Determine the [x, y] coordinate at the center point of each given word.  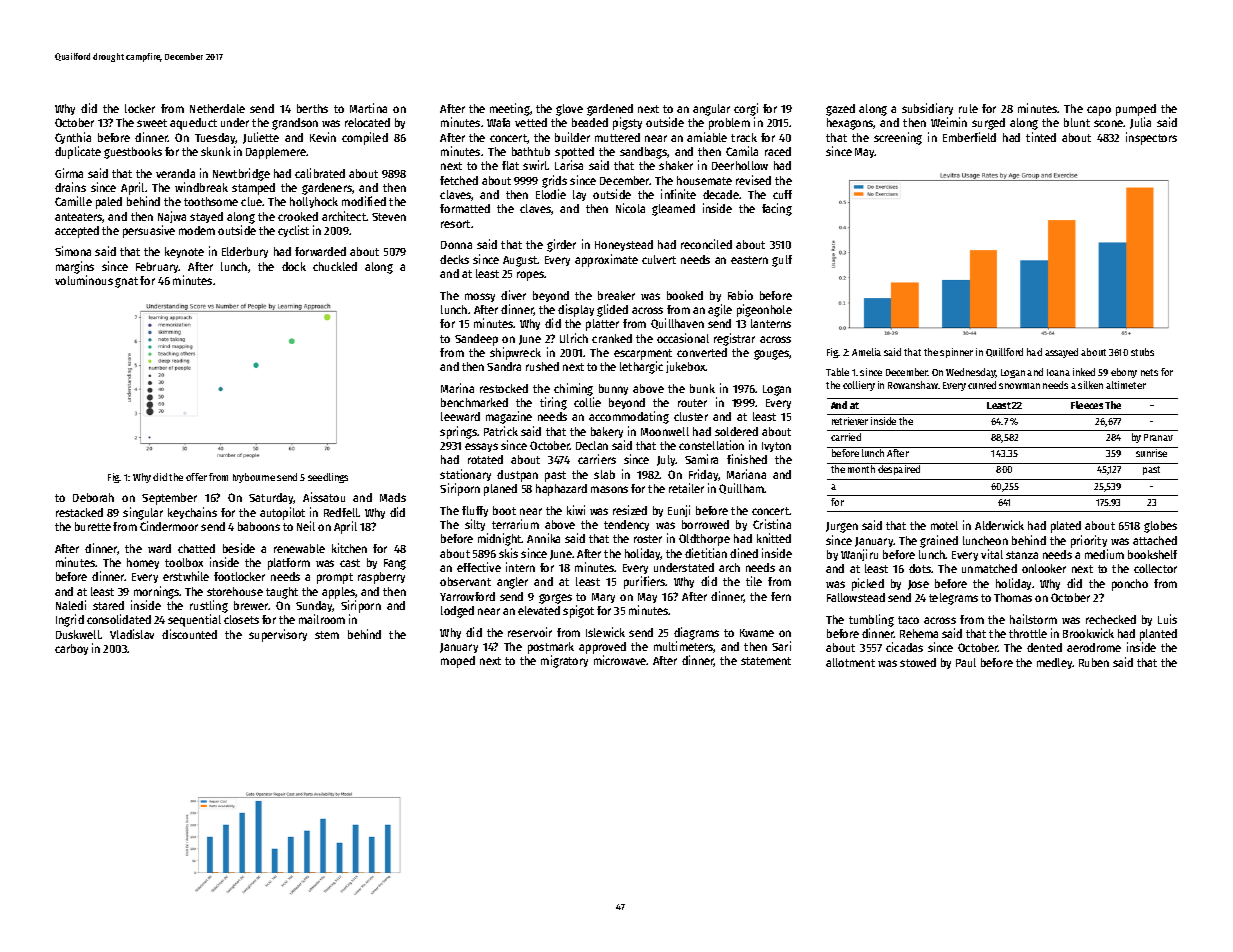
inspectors [1151, 138]
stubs [1142, 352]
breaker [616, 295]
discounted [189, 634]
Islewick [605, 632]
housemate [704, 180]
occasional [683, 338]
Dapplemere [276, 153]
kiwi [576, 510]
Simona [73, 251]
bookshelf [1152, 554]
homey [143, 563]
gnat [126, 282]
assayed [1061, 353]
